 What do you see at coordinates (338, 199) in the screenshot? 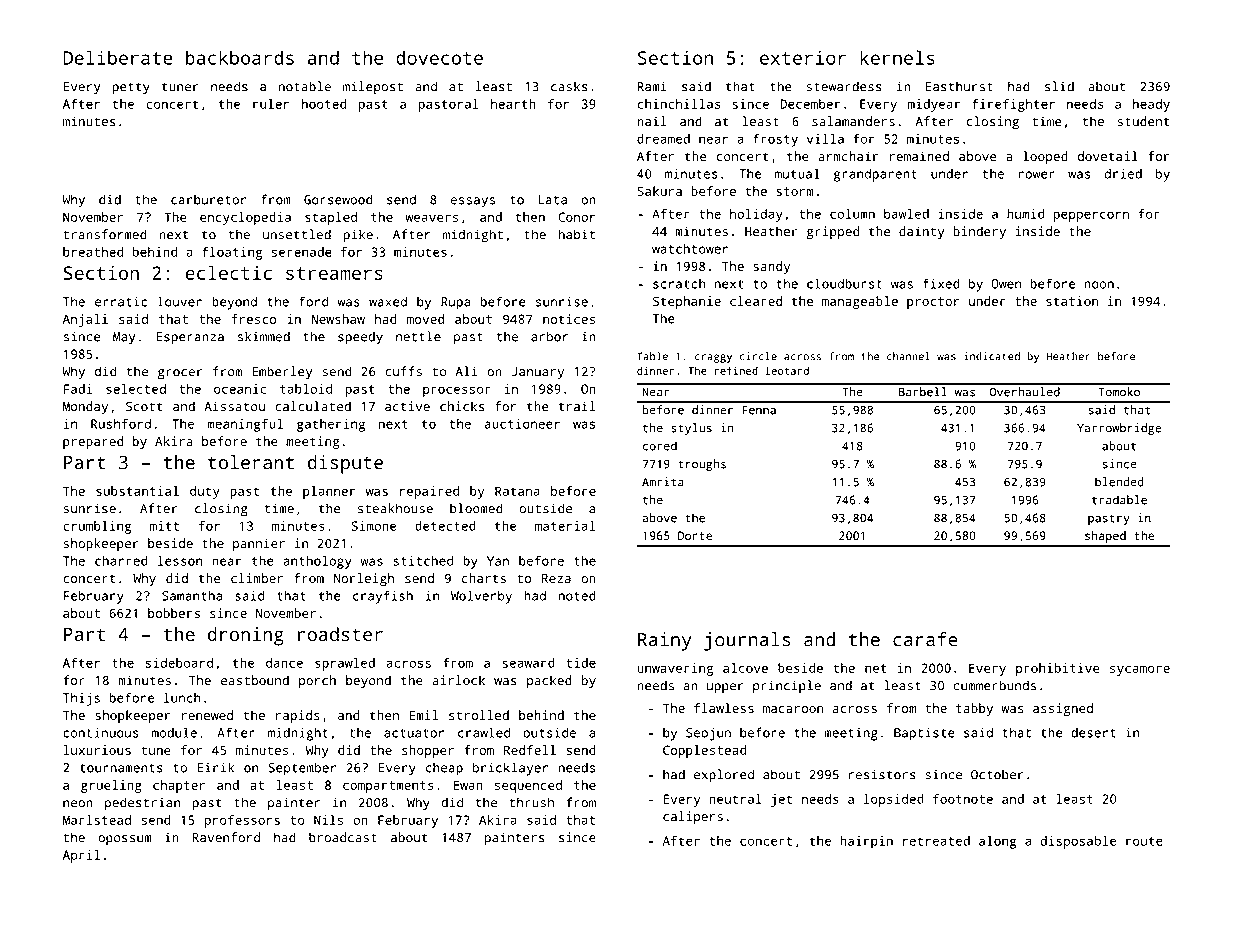
I see `Gorsewood` at bounding box center [338, 199].
